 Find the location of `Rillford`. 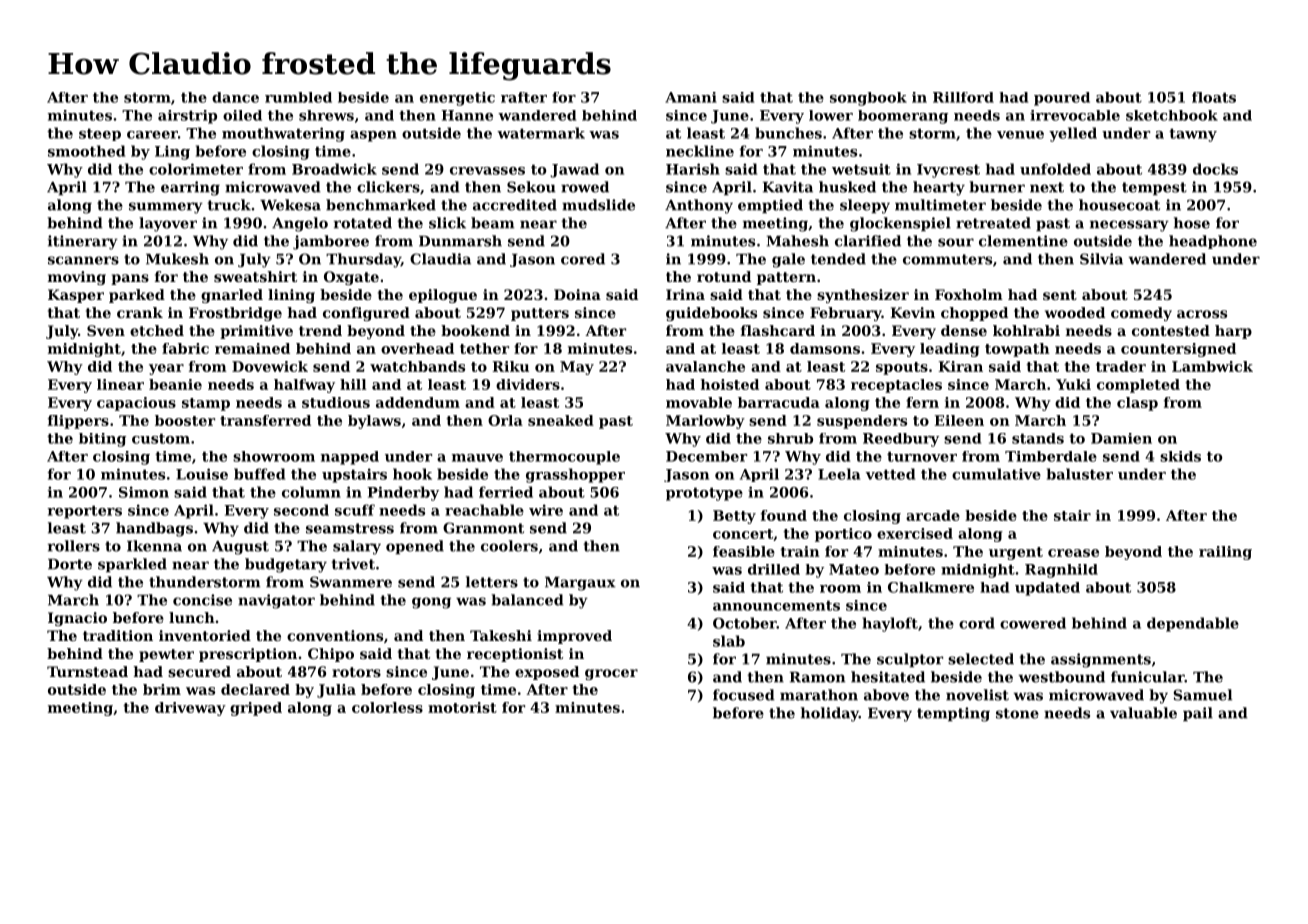

Rillford is located at coordinates (963, 97).
